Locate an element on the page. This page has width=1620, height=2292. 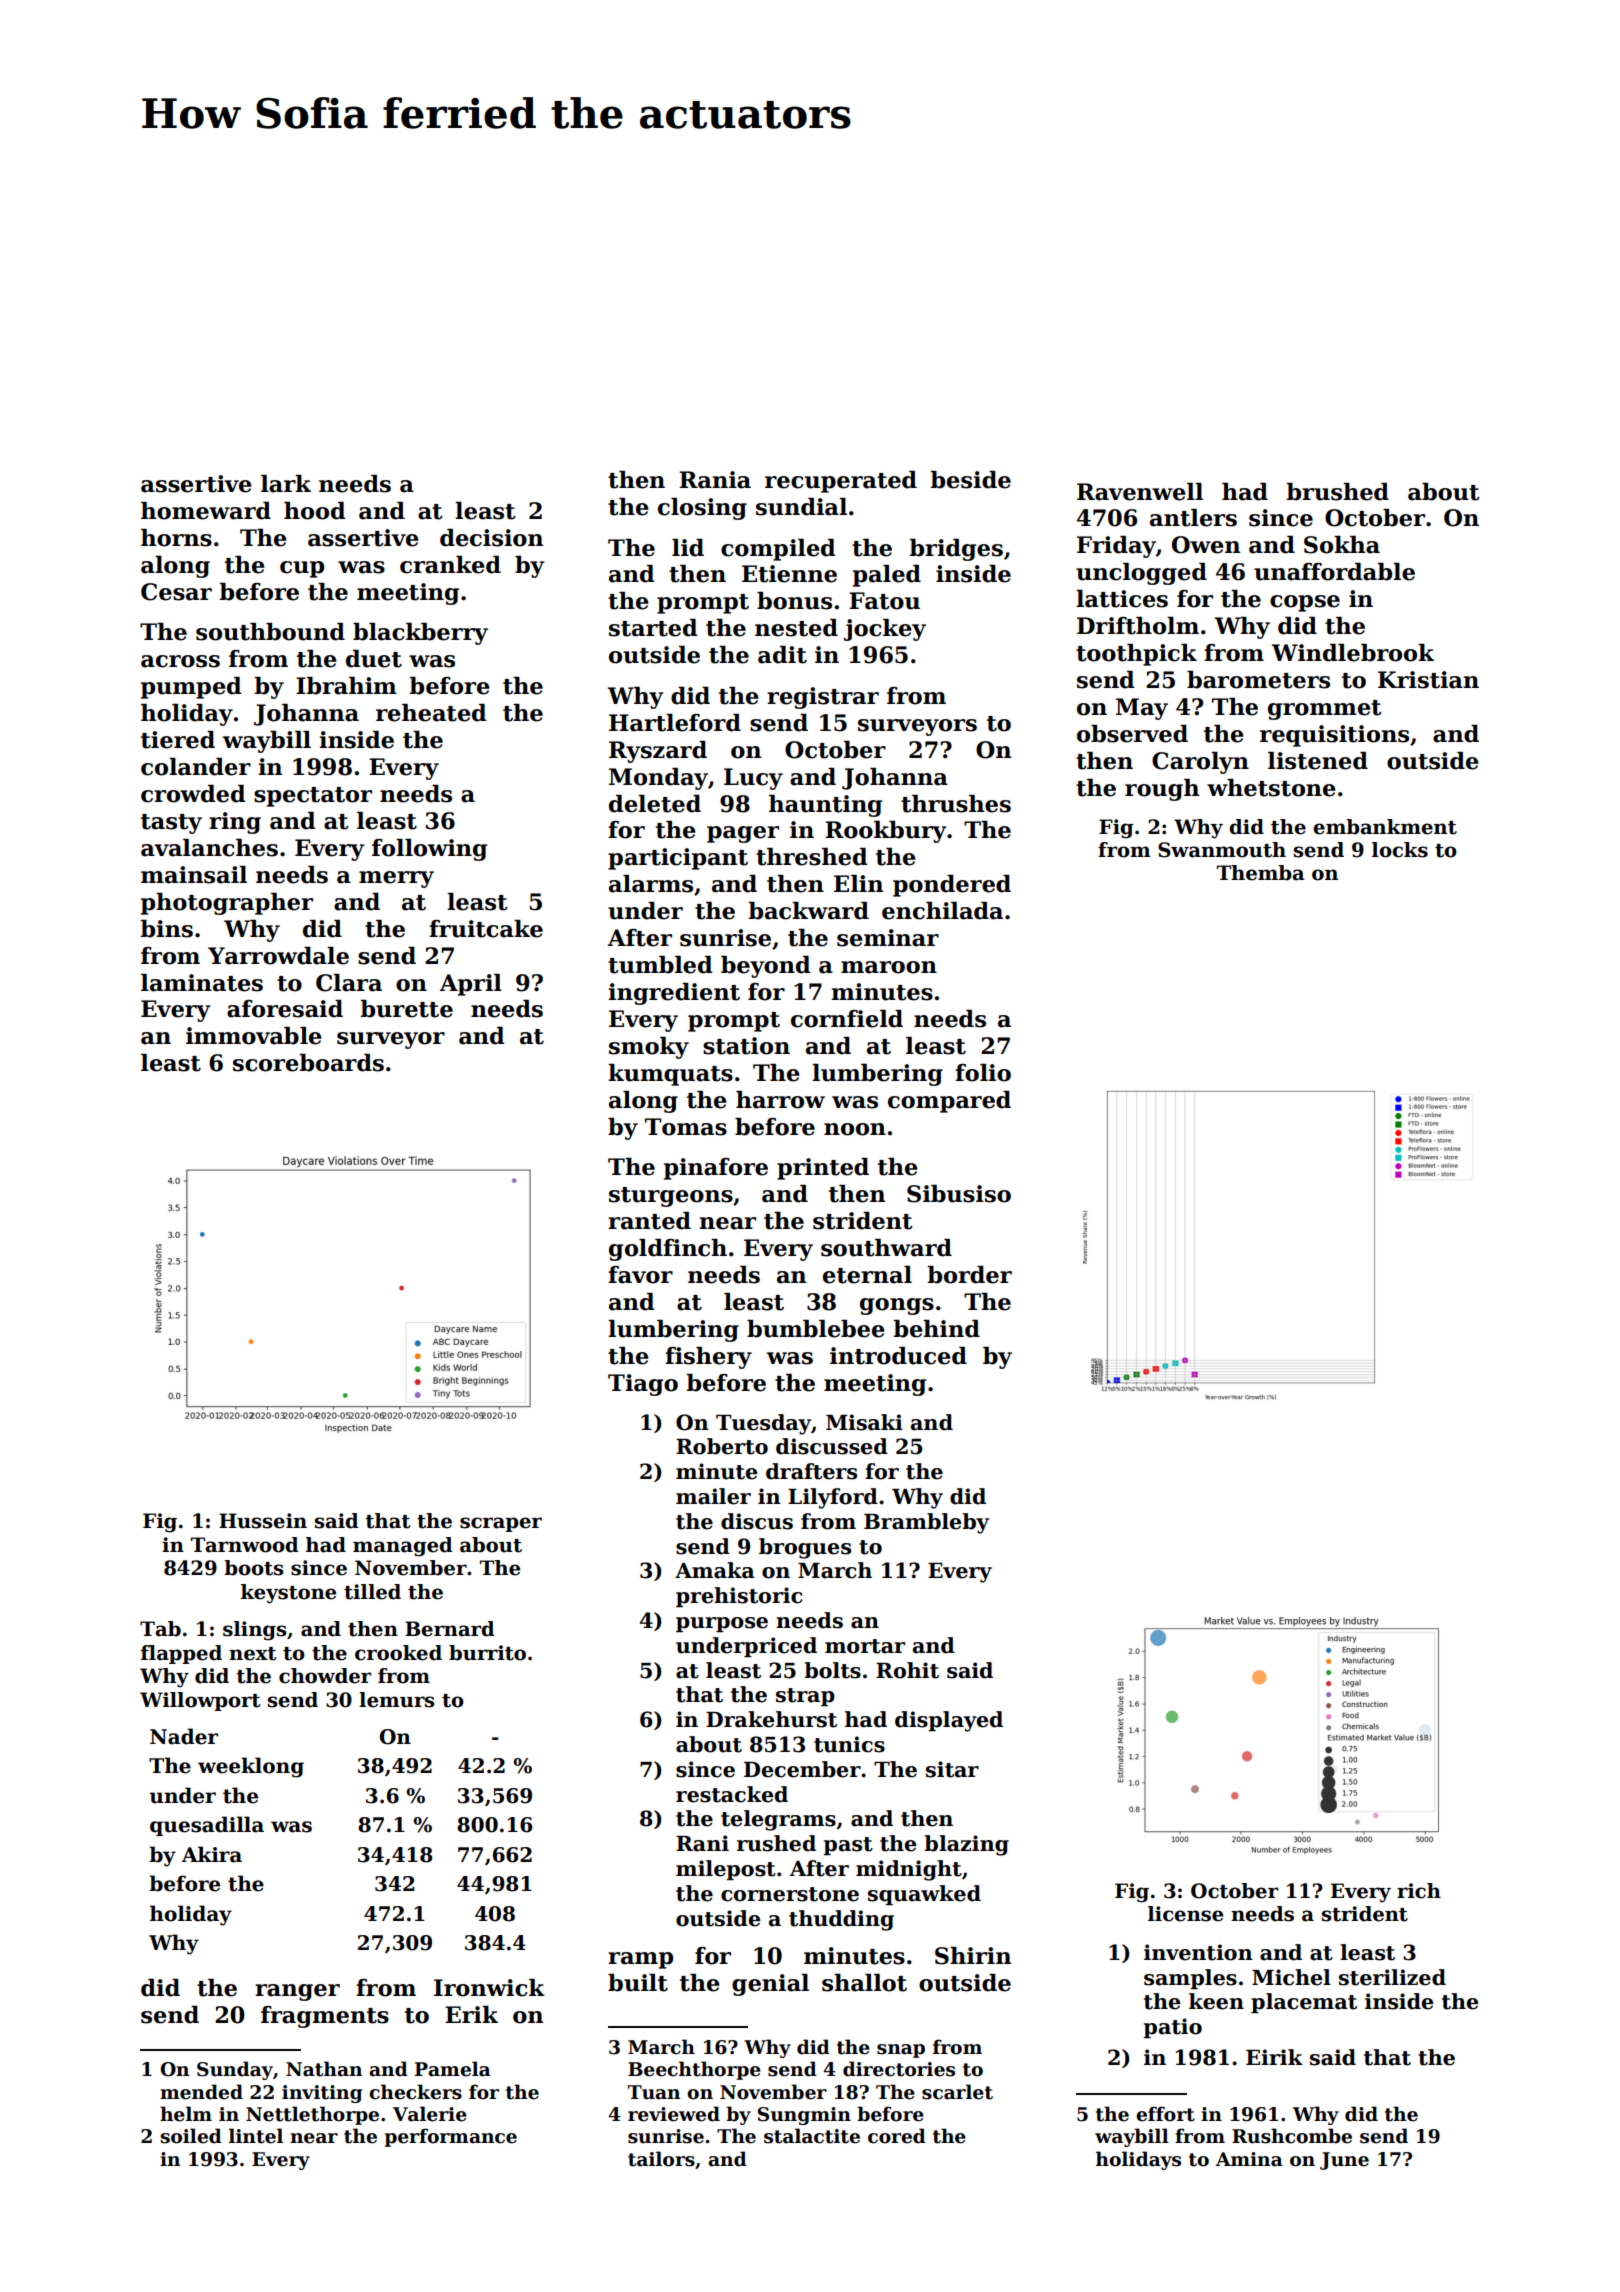
Nathan is located at coordinates (324, 2069).
